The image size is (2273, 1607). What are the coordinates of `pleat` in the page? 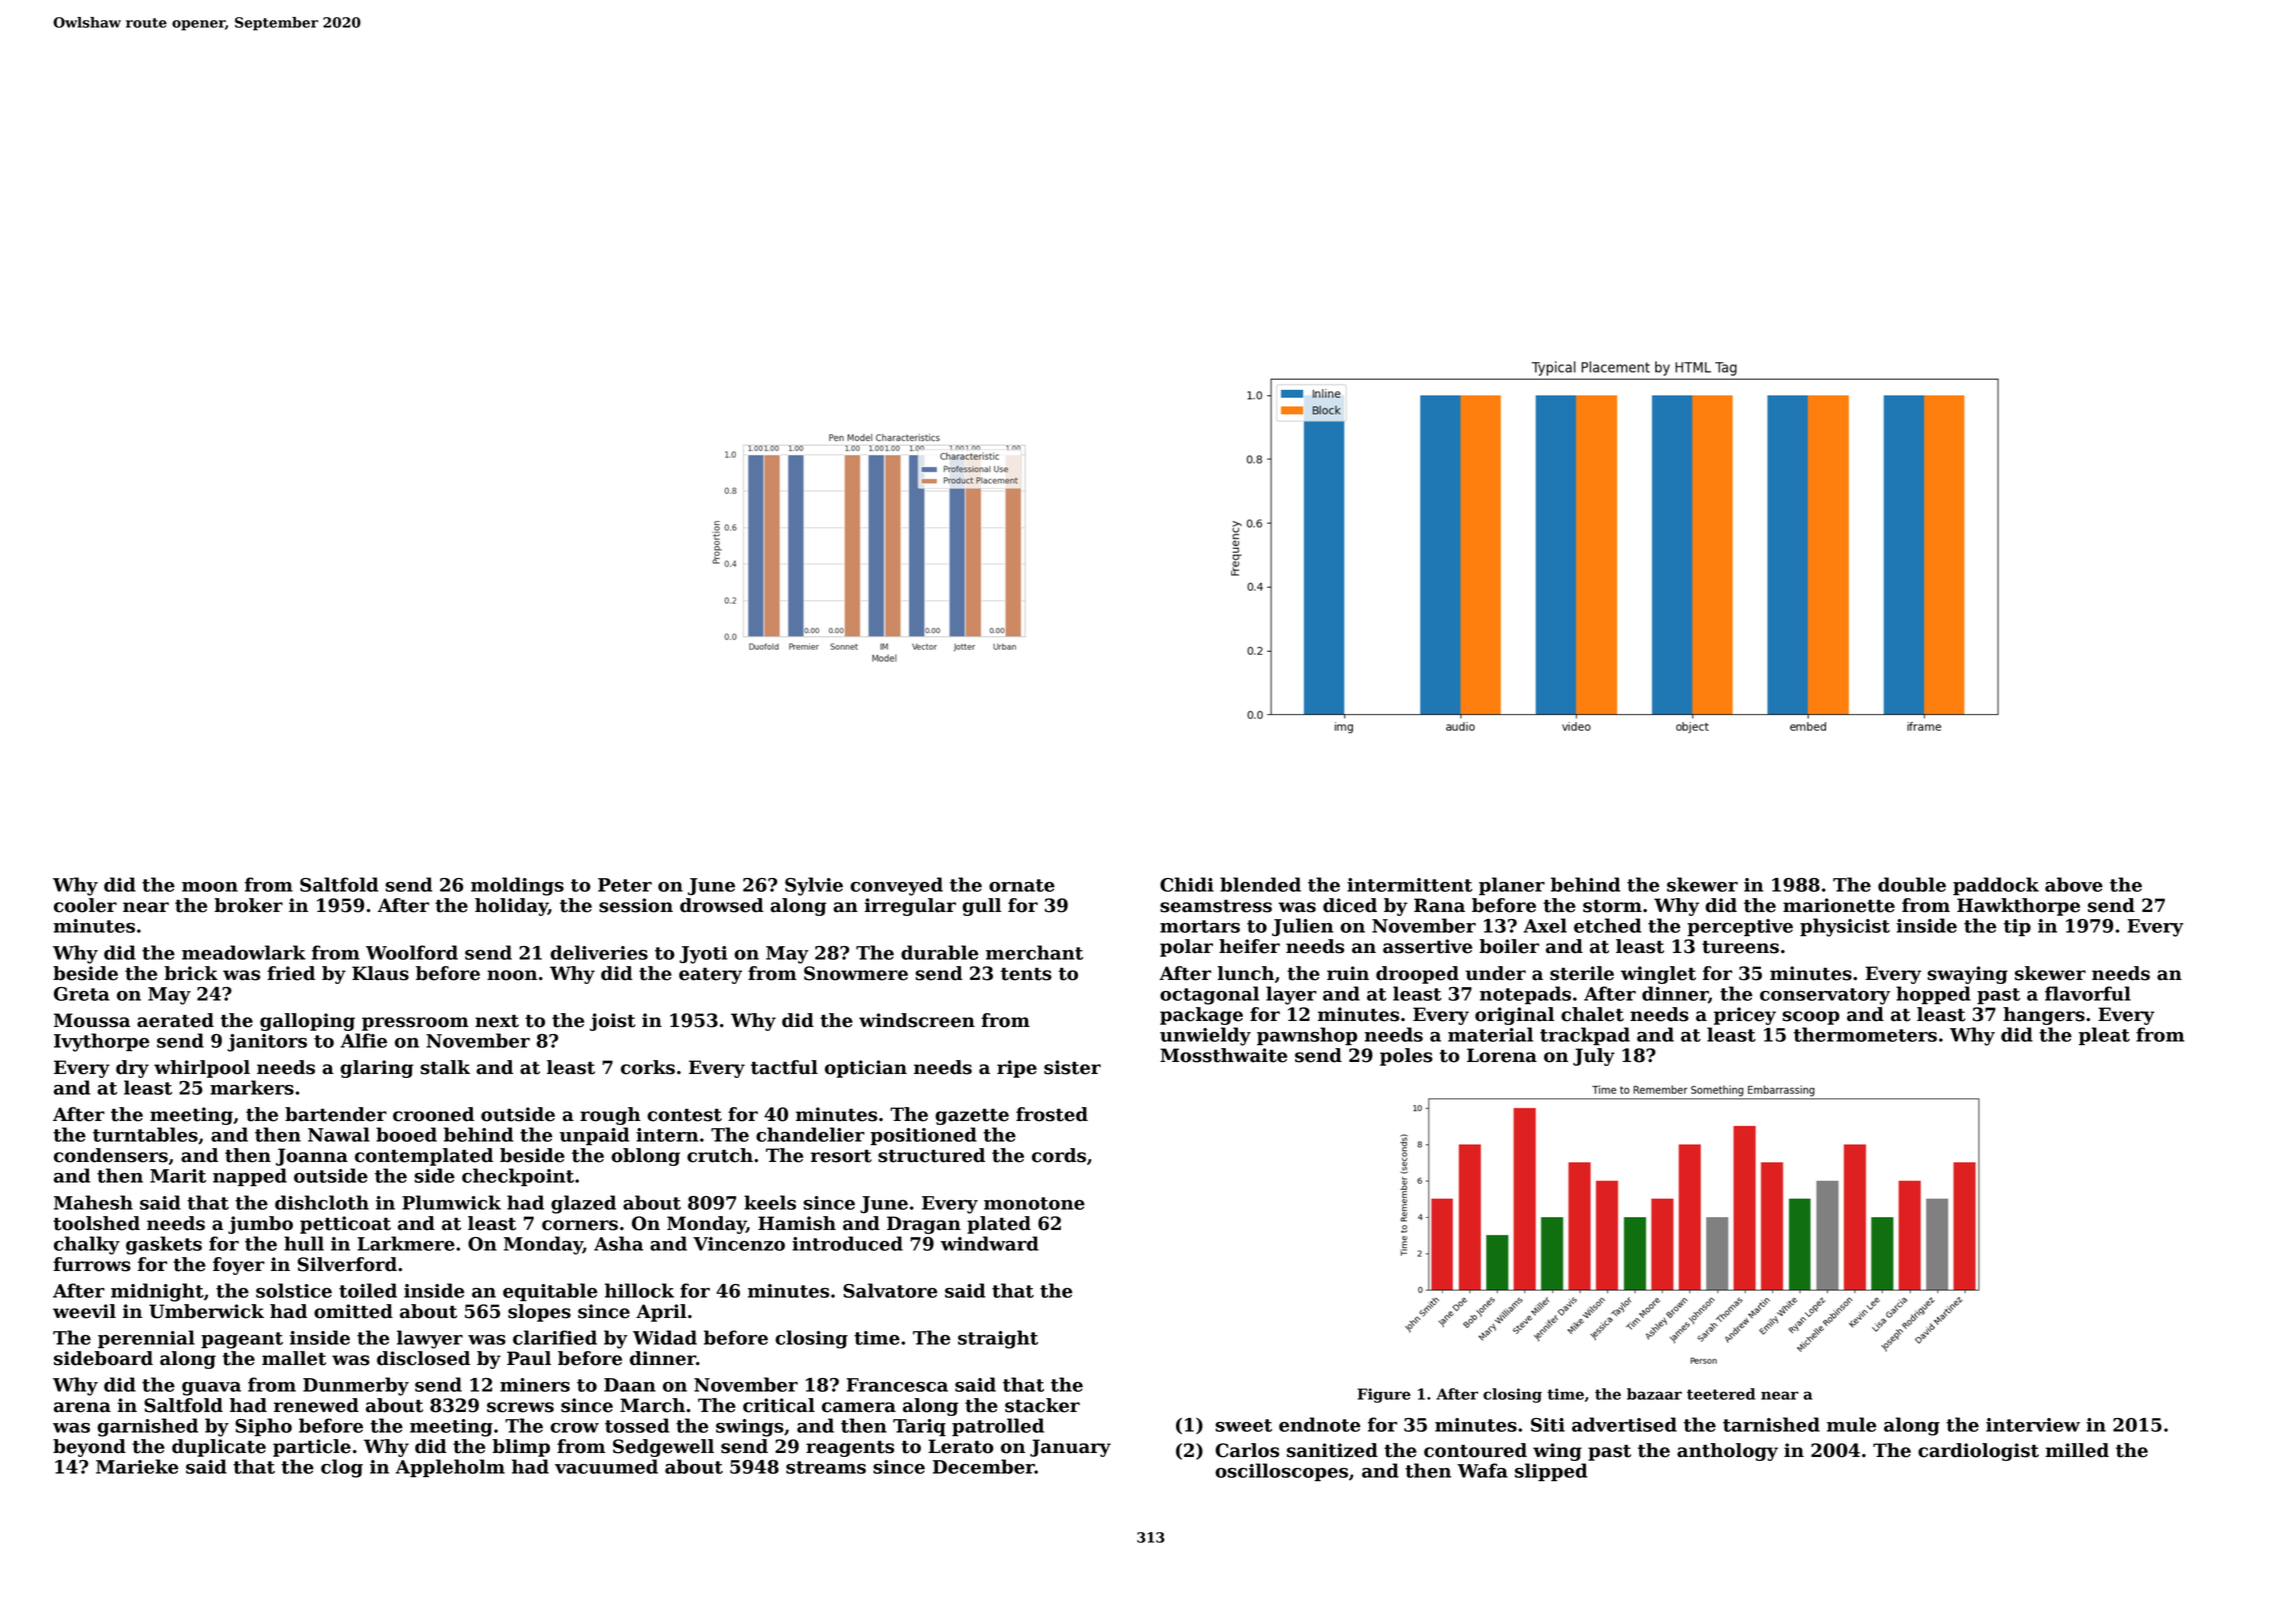 It's located at (2104, 1036).
